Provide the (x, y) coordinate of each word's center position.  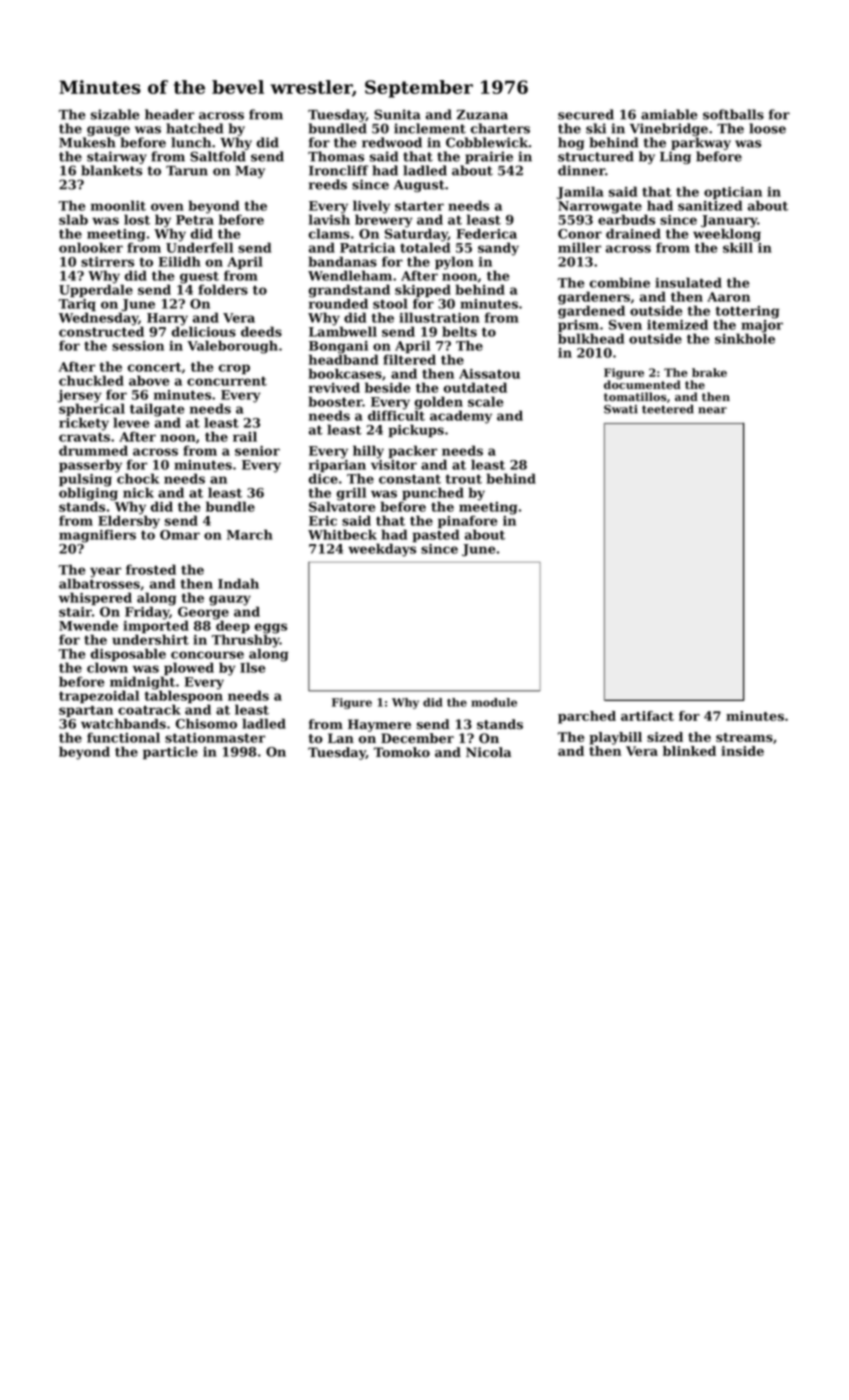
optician (733, 193)
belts (459, 331)
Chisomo (206, 723)
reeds (328, 184)
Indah (238, 583)
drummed (93, 450)
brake (709, 372)
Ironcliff (339, 170)
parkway (701, 143)
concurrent (227, 381)
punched (433, 493)
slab (73, 219)
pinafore (468, 522)
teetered (668, 409)
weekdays (382, 550)
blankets (111, 170)
